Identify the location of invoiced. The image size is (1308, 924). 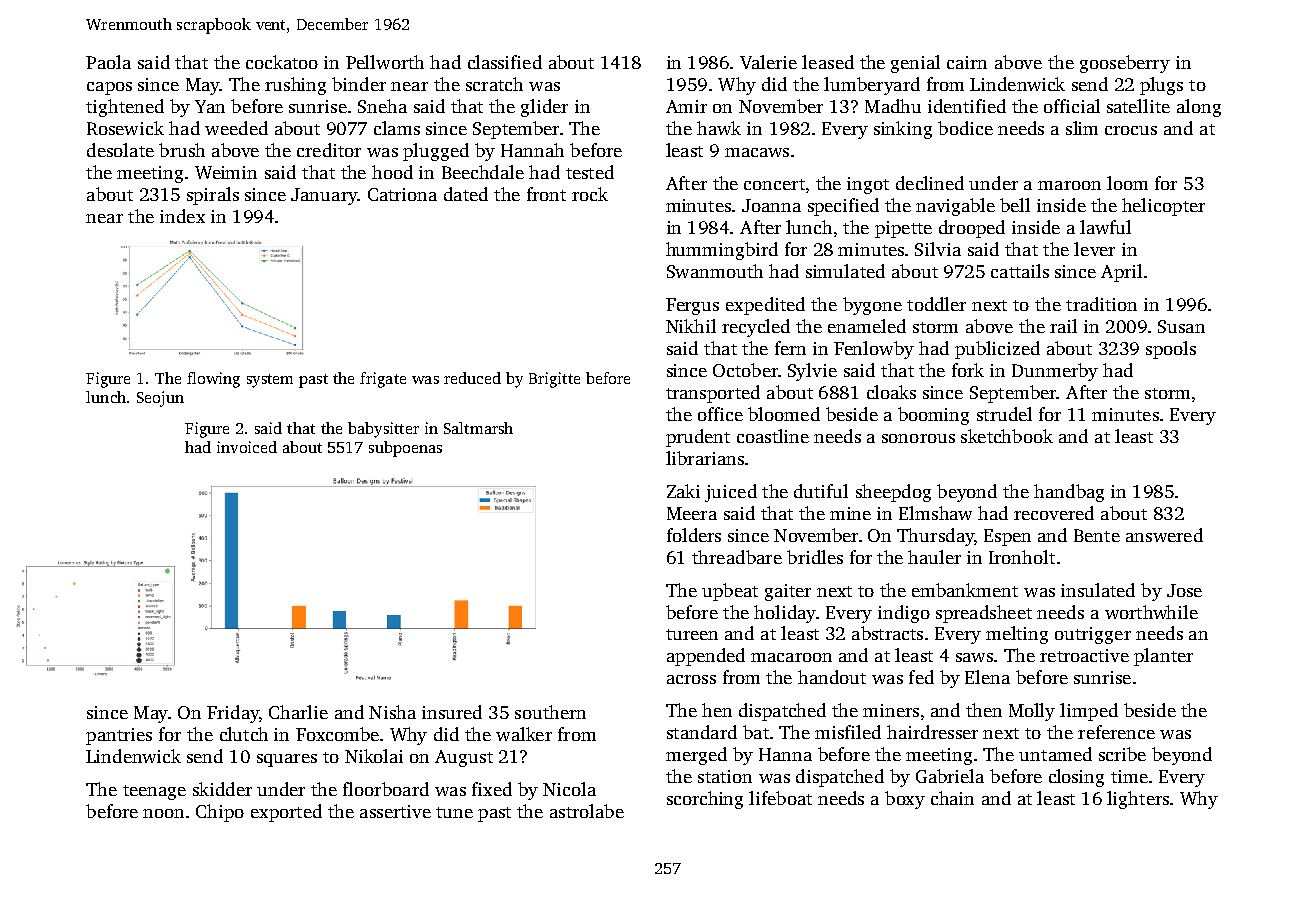
(247, 447).
